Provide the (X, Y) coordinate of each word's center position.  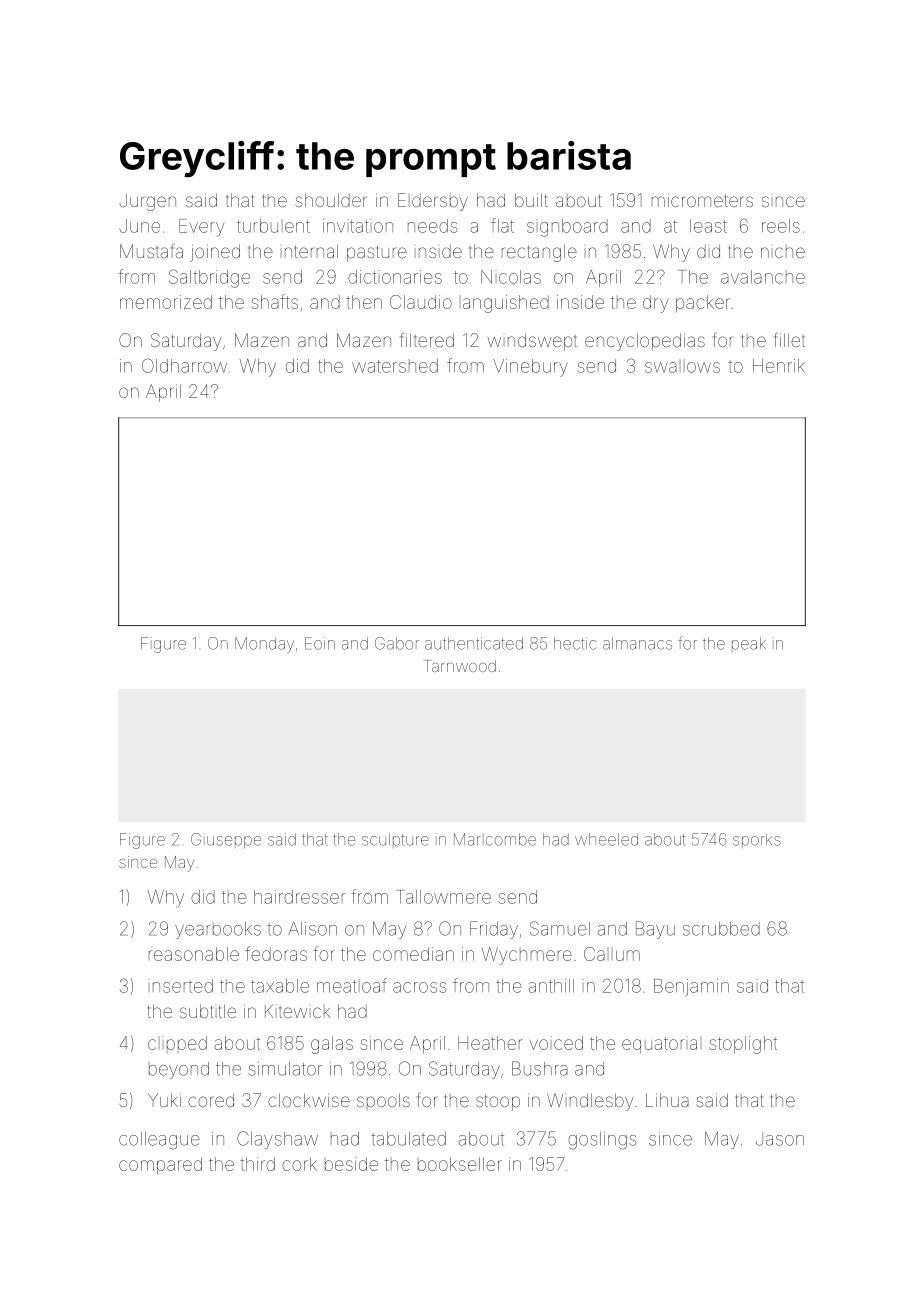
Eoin (320, 643)
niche (783, 252)
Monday (264, 645)
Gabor (397, 643)
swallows (682, 367)
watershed (395, 366)
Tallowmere (443, 897)
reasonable (194, 954)
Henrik (779, 366)
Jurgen (147, 202)
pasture (377, 253)
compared (160, 1165)
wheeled (606, 839)
